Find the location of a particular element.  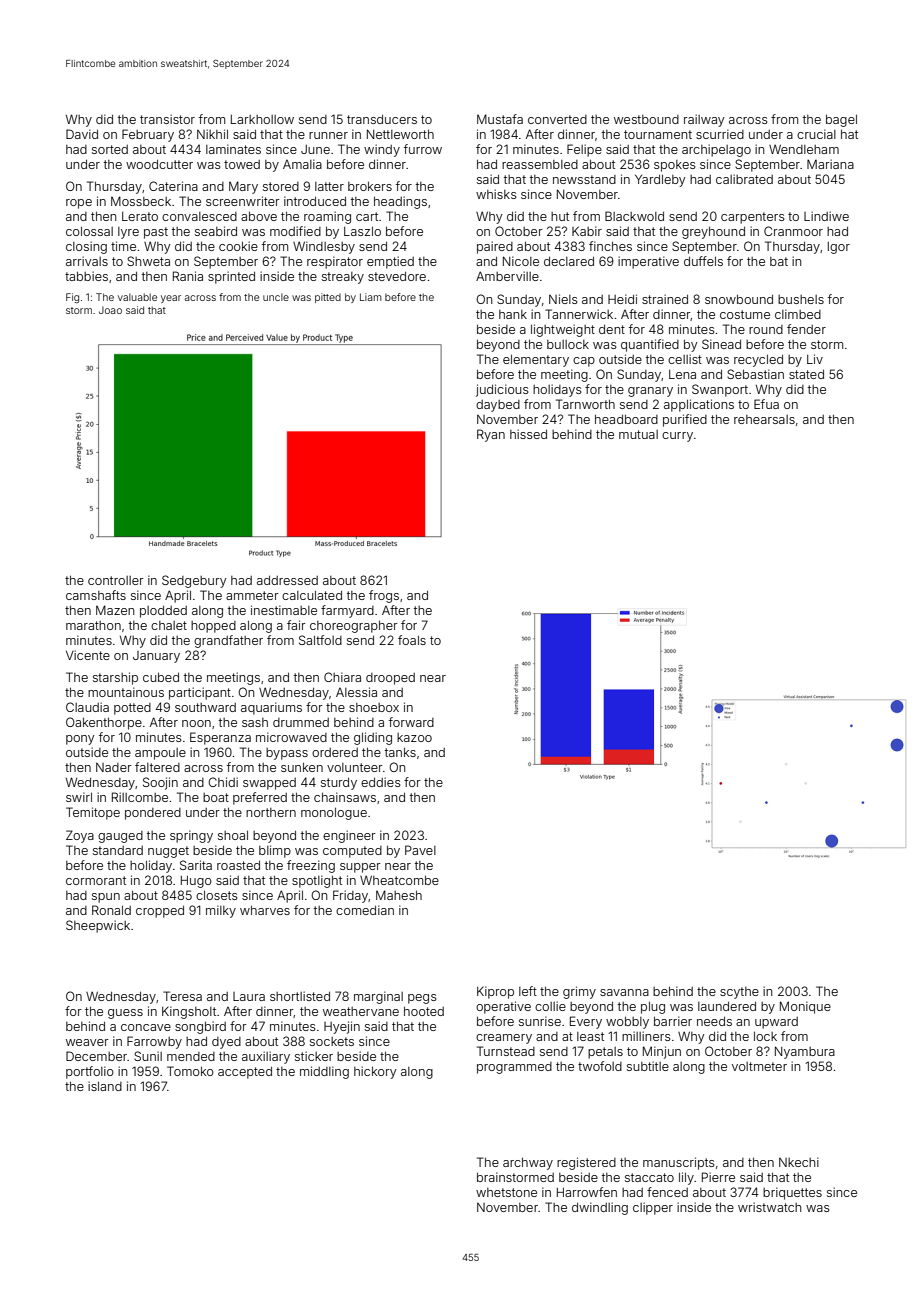

Mazen is located at coordinates (115, 610).
